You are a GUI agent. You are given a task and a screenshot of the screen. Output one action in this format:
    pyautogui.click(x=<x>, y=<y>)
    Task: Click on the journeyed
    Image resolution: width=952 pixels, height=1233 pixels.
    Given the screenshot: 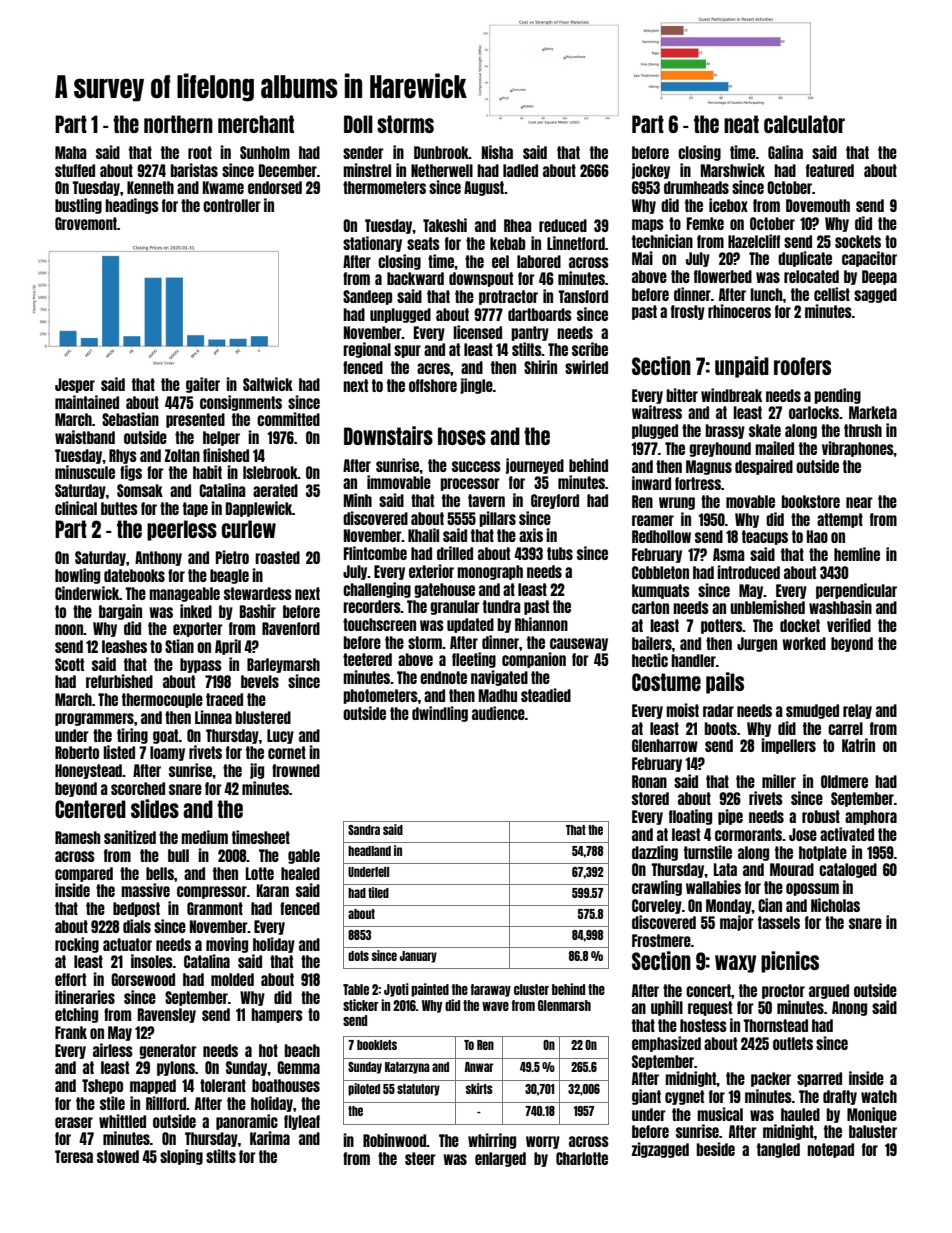 What is the action you would take?
    pyautogui.click(x=535, y=466)
